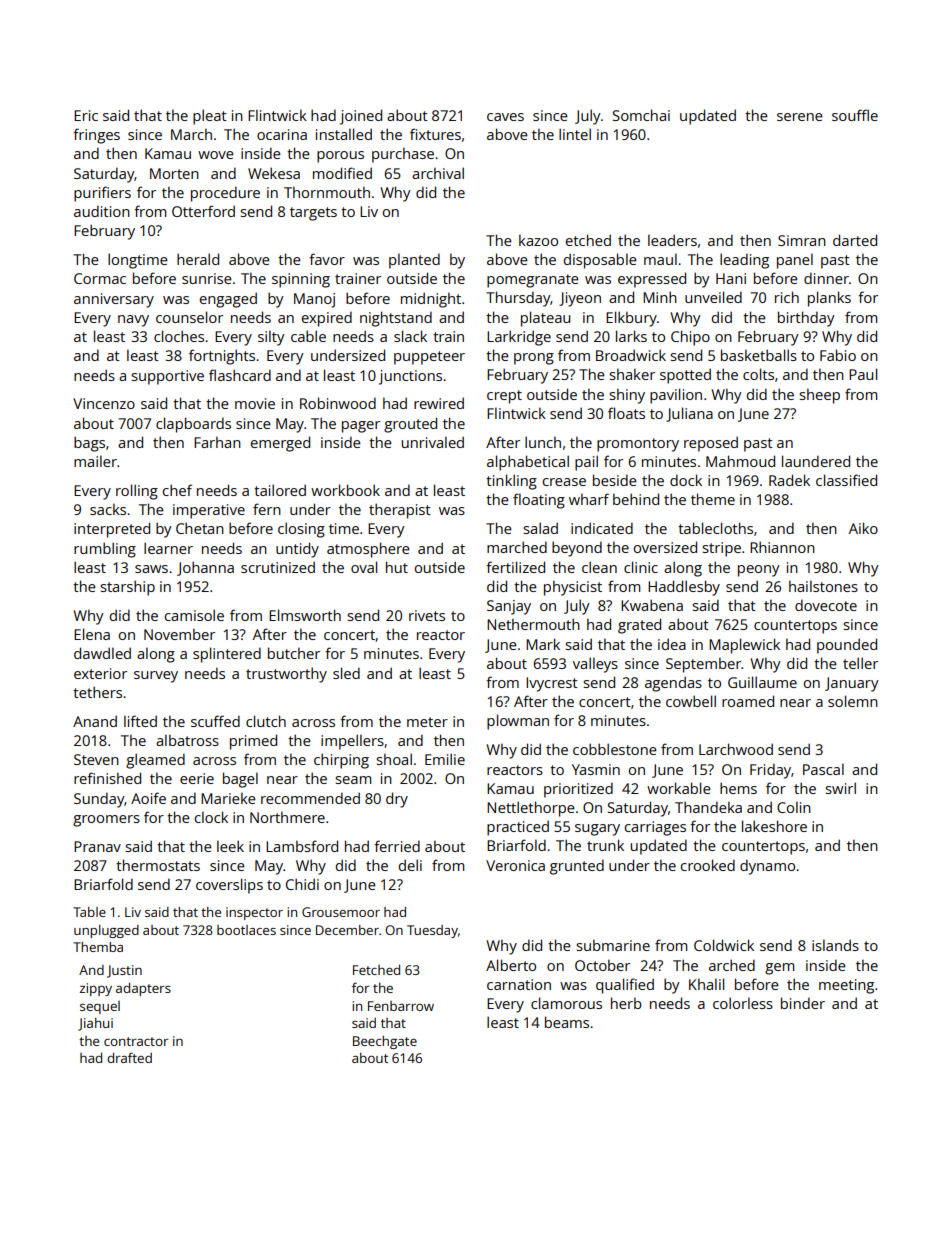 This screenshot has height=1233, width=952. Describe the element at coordinates (129, 1057) in the screenshot. I see `drafted` at that location.
